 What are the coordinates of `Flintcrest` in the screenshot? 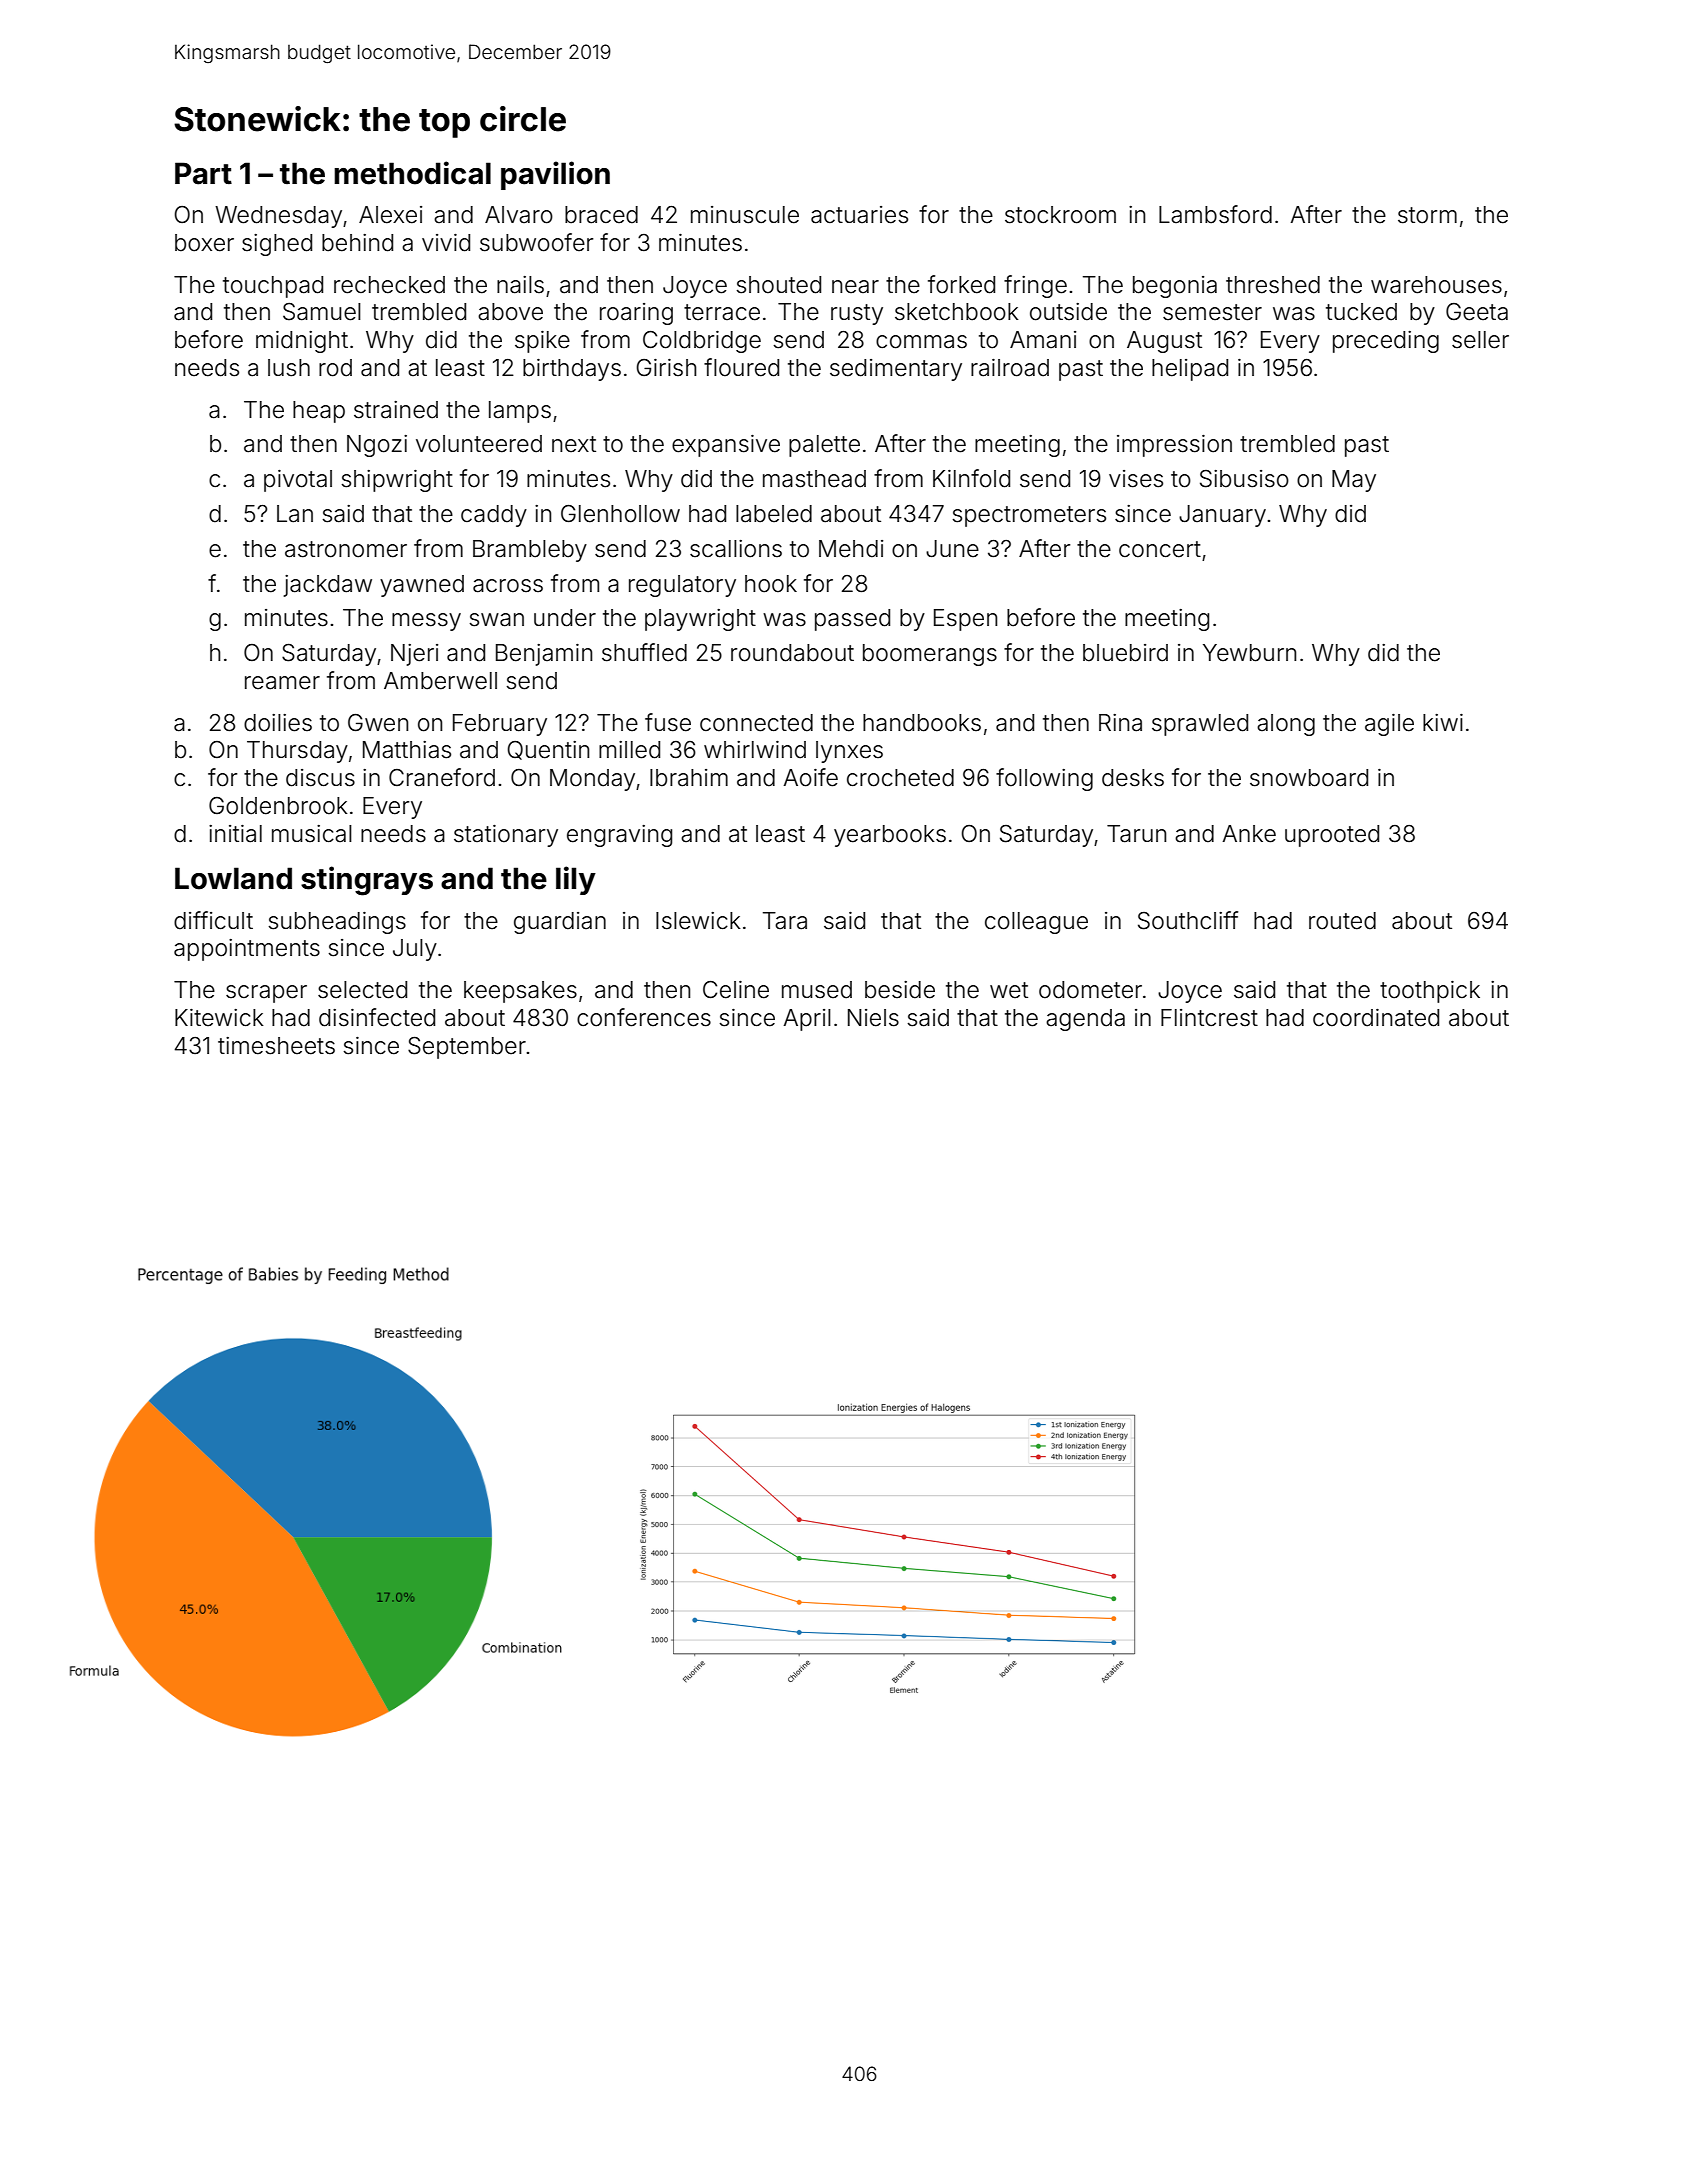 It's located at (1209, 1018).
